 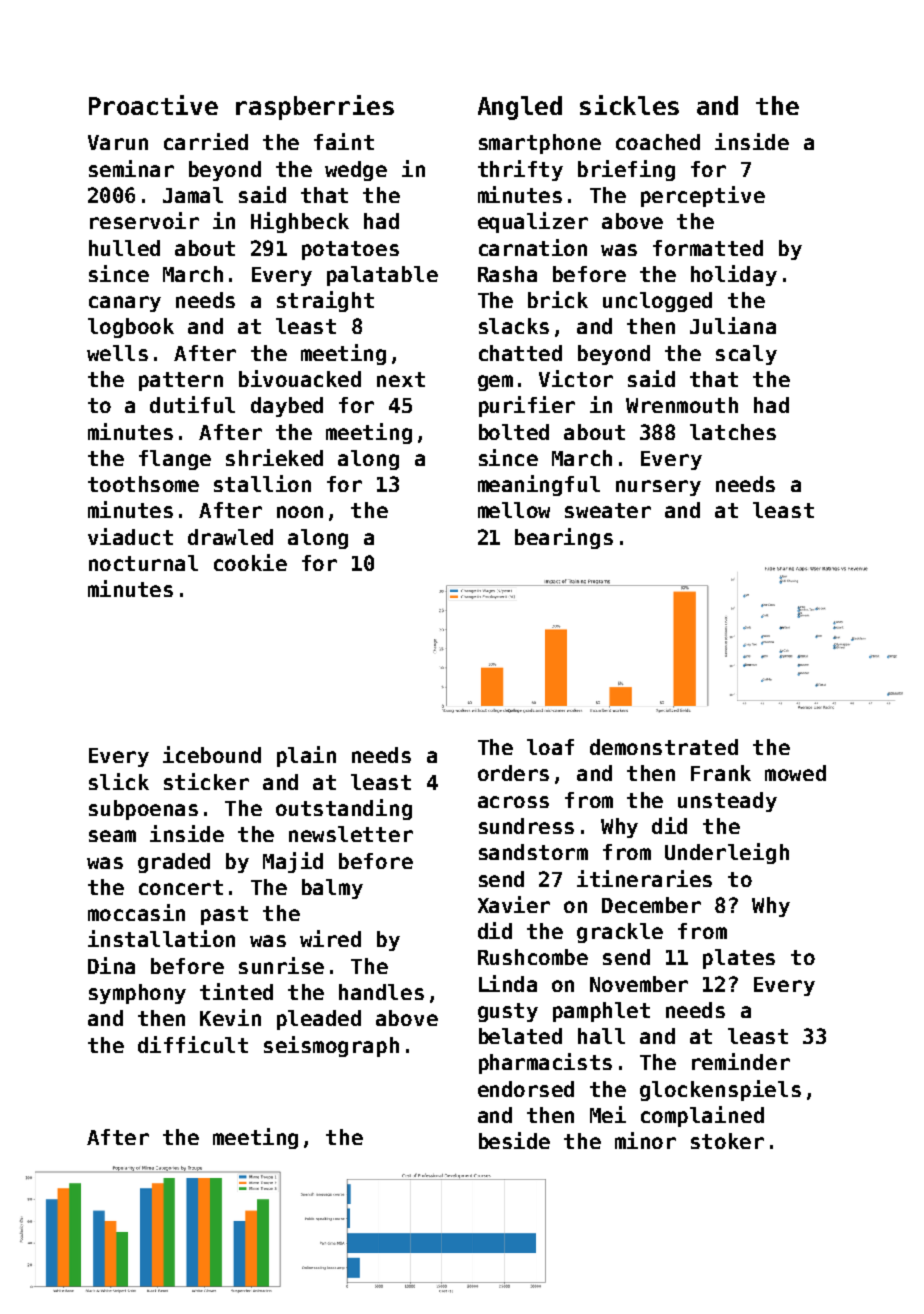 I want to click on briefing, so click(x=626, y=170).
